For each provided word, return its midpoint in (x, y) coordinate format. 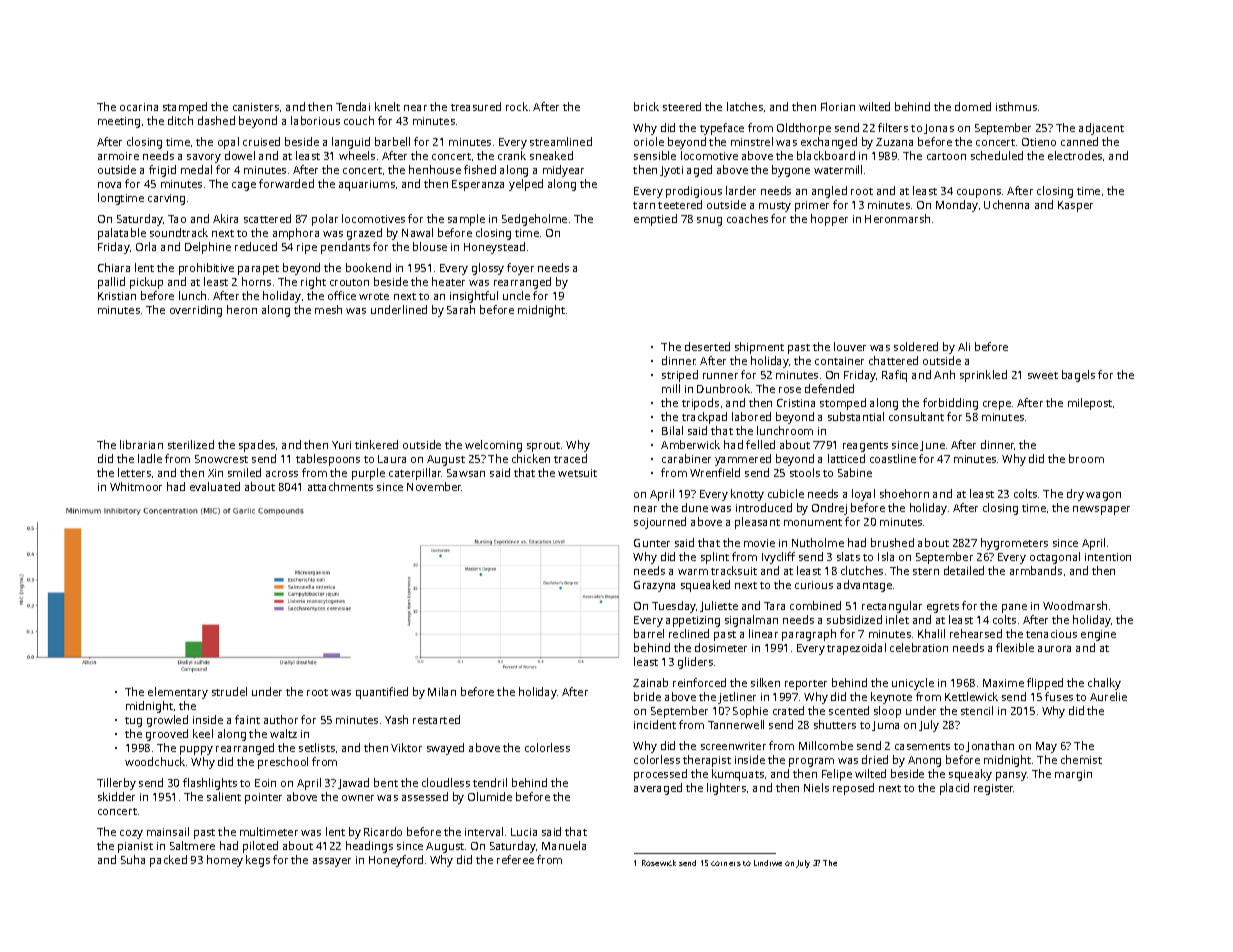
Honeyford (396, 861)
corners (726, 863)
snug (709, 221)
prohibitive (206, 269)
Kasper (1075, 206)
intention (1108, 557)
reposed (853, 789)
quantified (382, 693)
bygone (791, 171)
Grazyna (654, 586)
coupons (979, 193)
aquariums (367, 185)
